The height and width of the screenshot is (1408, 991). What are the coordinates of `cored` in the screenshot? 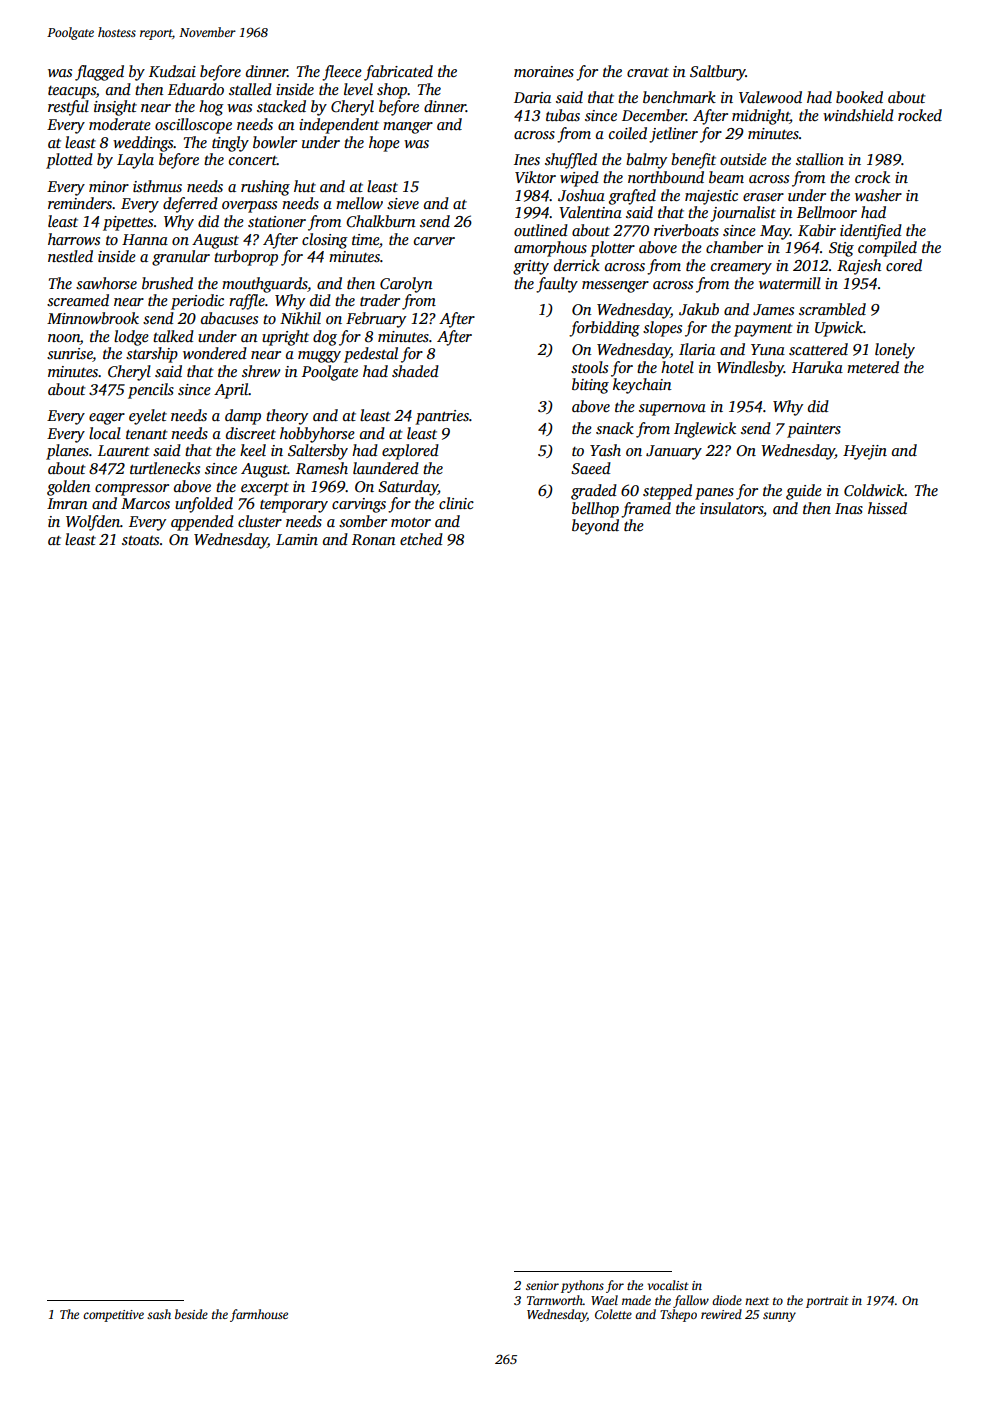 It's located at (904, 265).
